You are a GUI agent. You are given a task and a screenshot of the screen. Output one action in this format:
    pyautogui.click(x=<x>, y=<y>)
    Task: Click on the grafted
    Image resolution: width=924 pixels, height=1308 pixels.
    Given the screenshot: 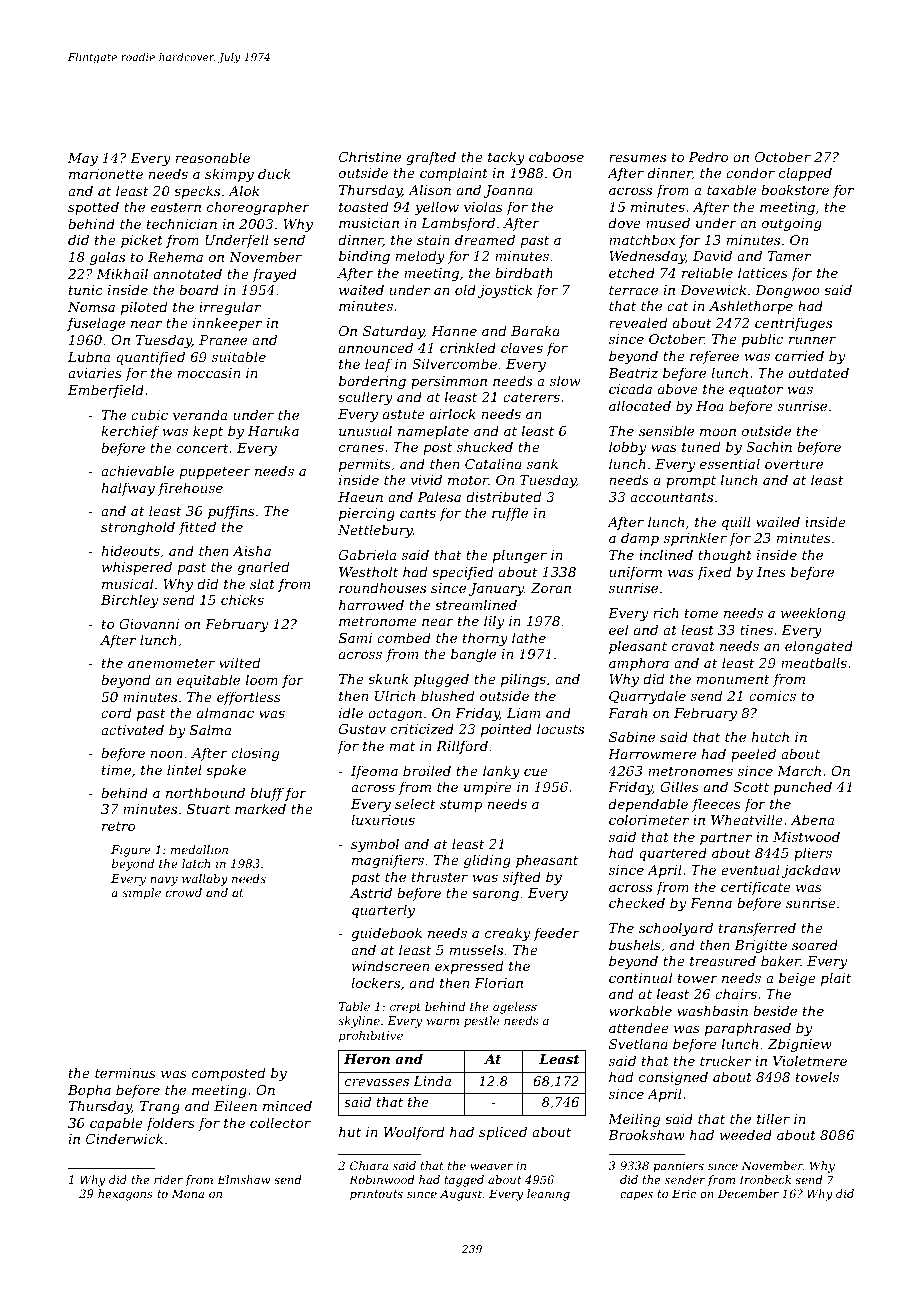 What is the action you would take?
    pyautogui.click(x=431, y=158)
